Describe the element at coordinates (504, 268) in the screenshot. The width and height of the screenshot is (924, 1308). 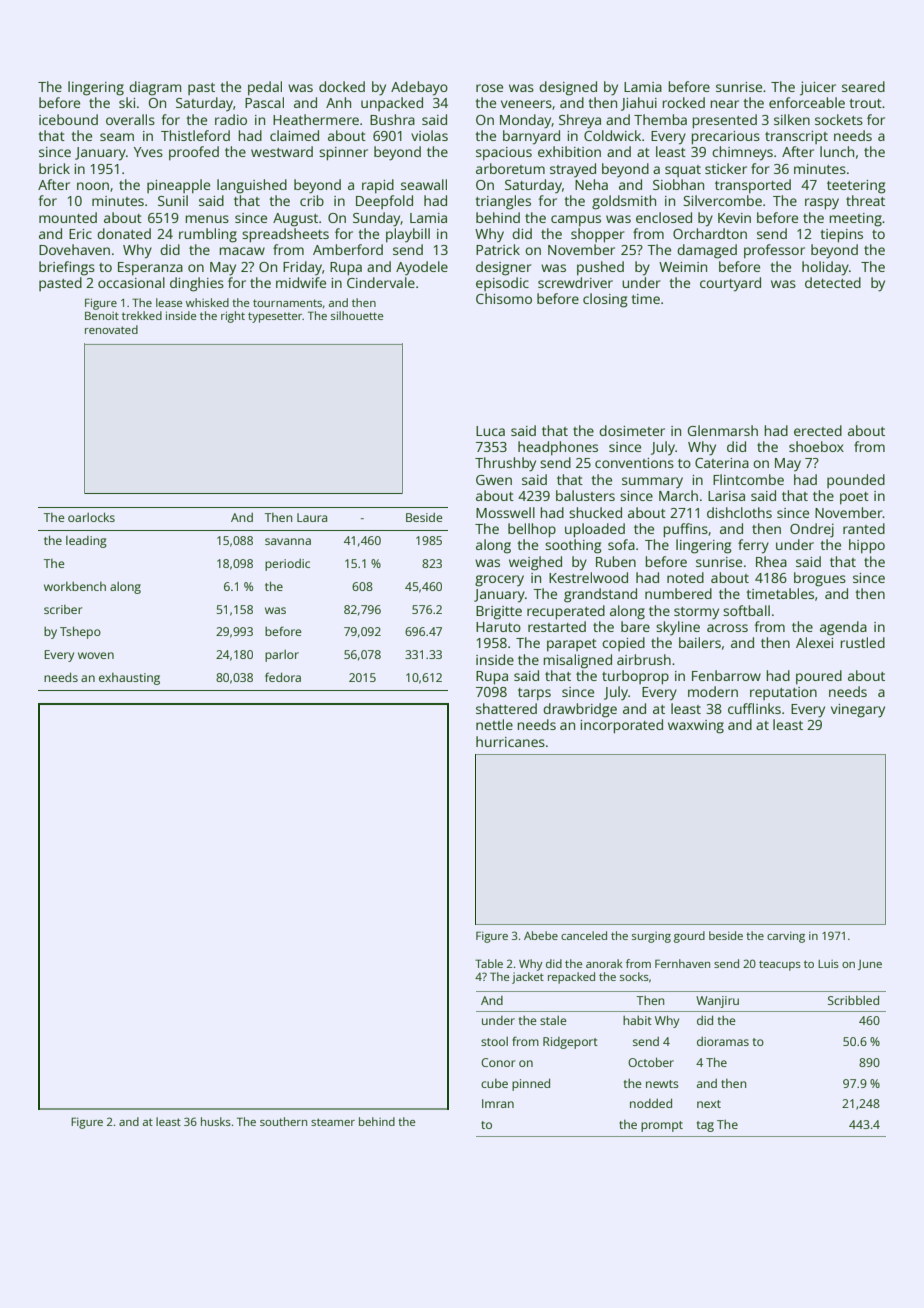
I see `designer` at that location.
